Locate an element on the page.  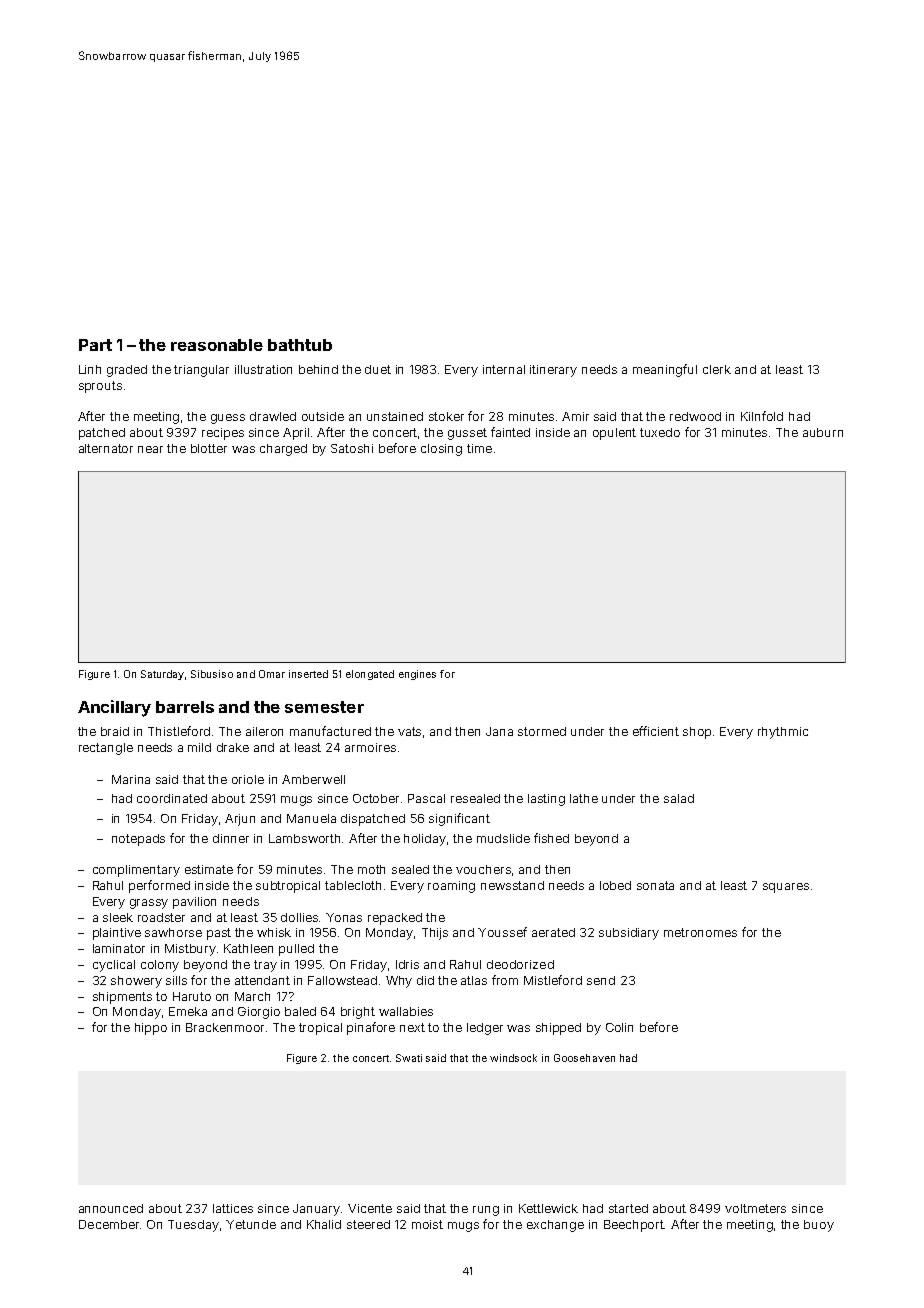
Part is located at coordinates (95, 345).
